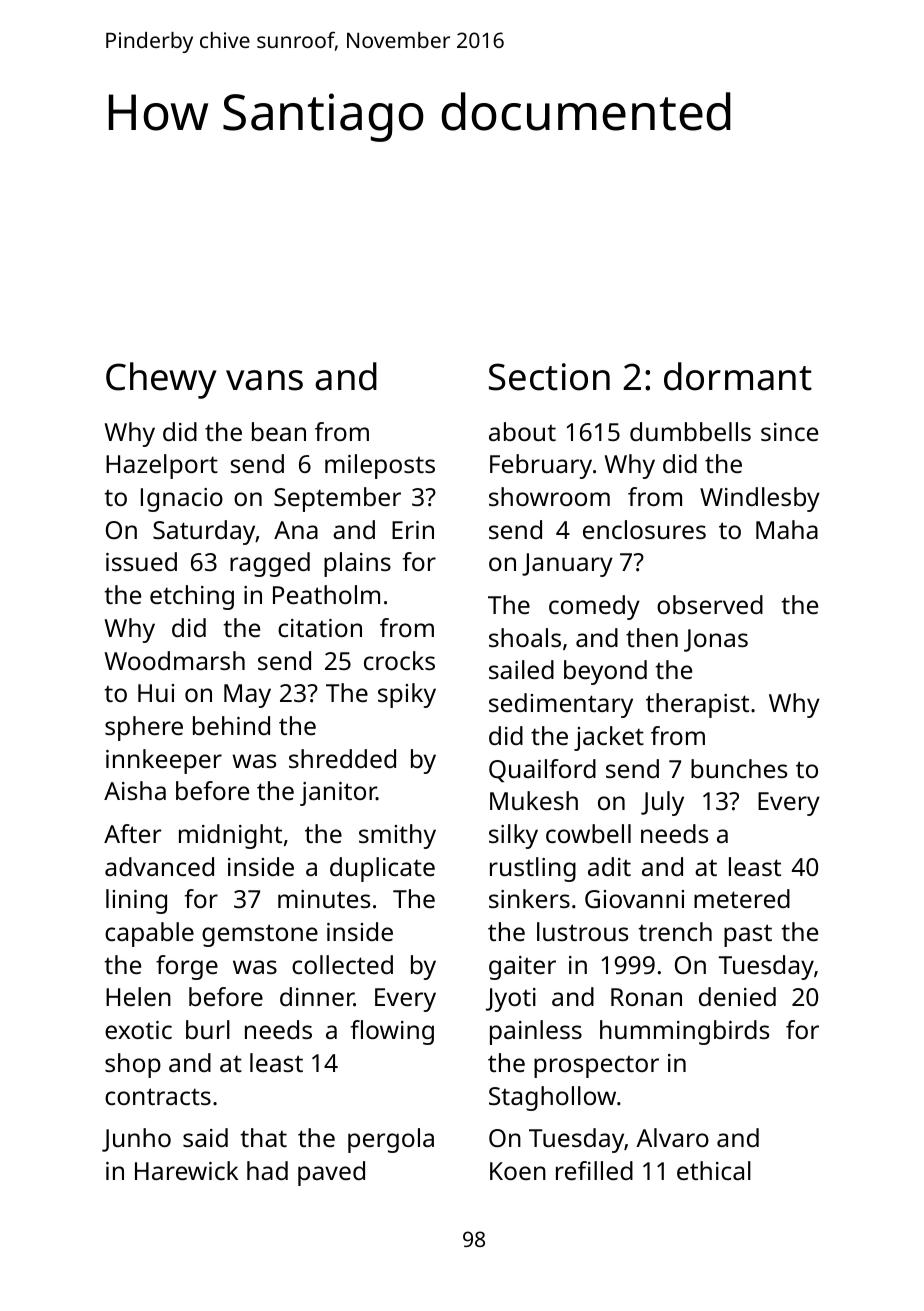  Describe the element at coordinates (737, 996) in the screenshot. I see `denied` at that location.
